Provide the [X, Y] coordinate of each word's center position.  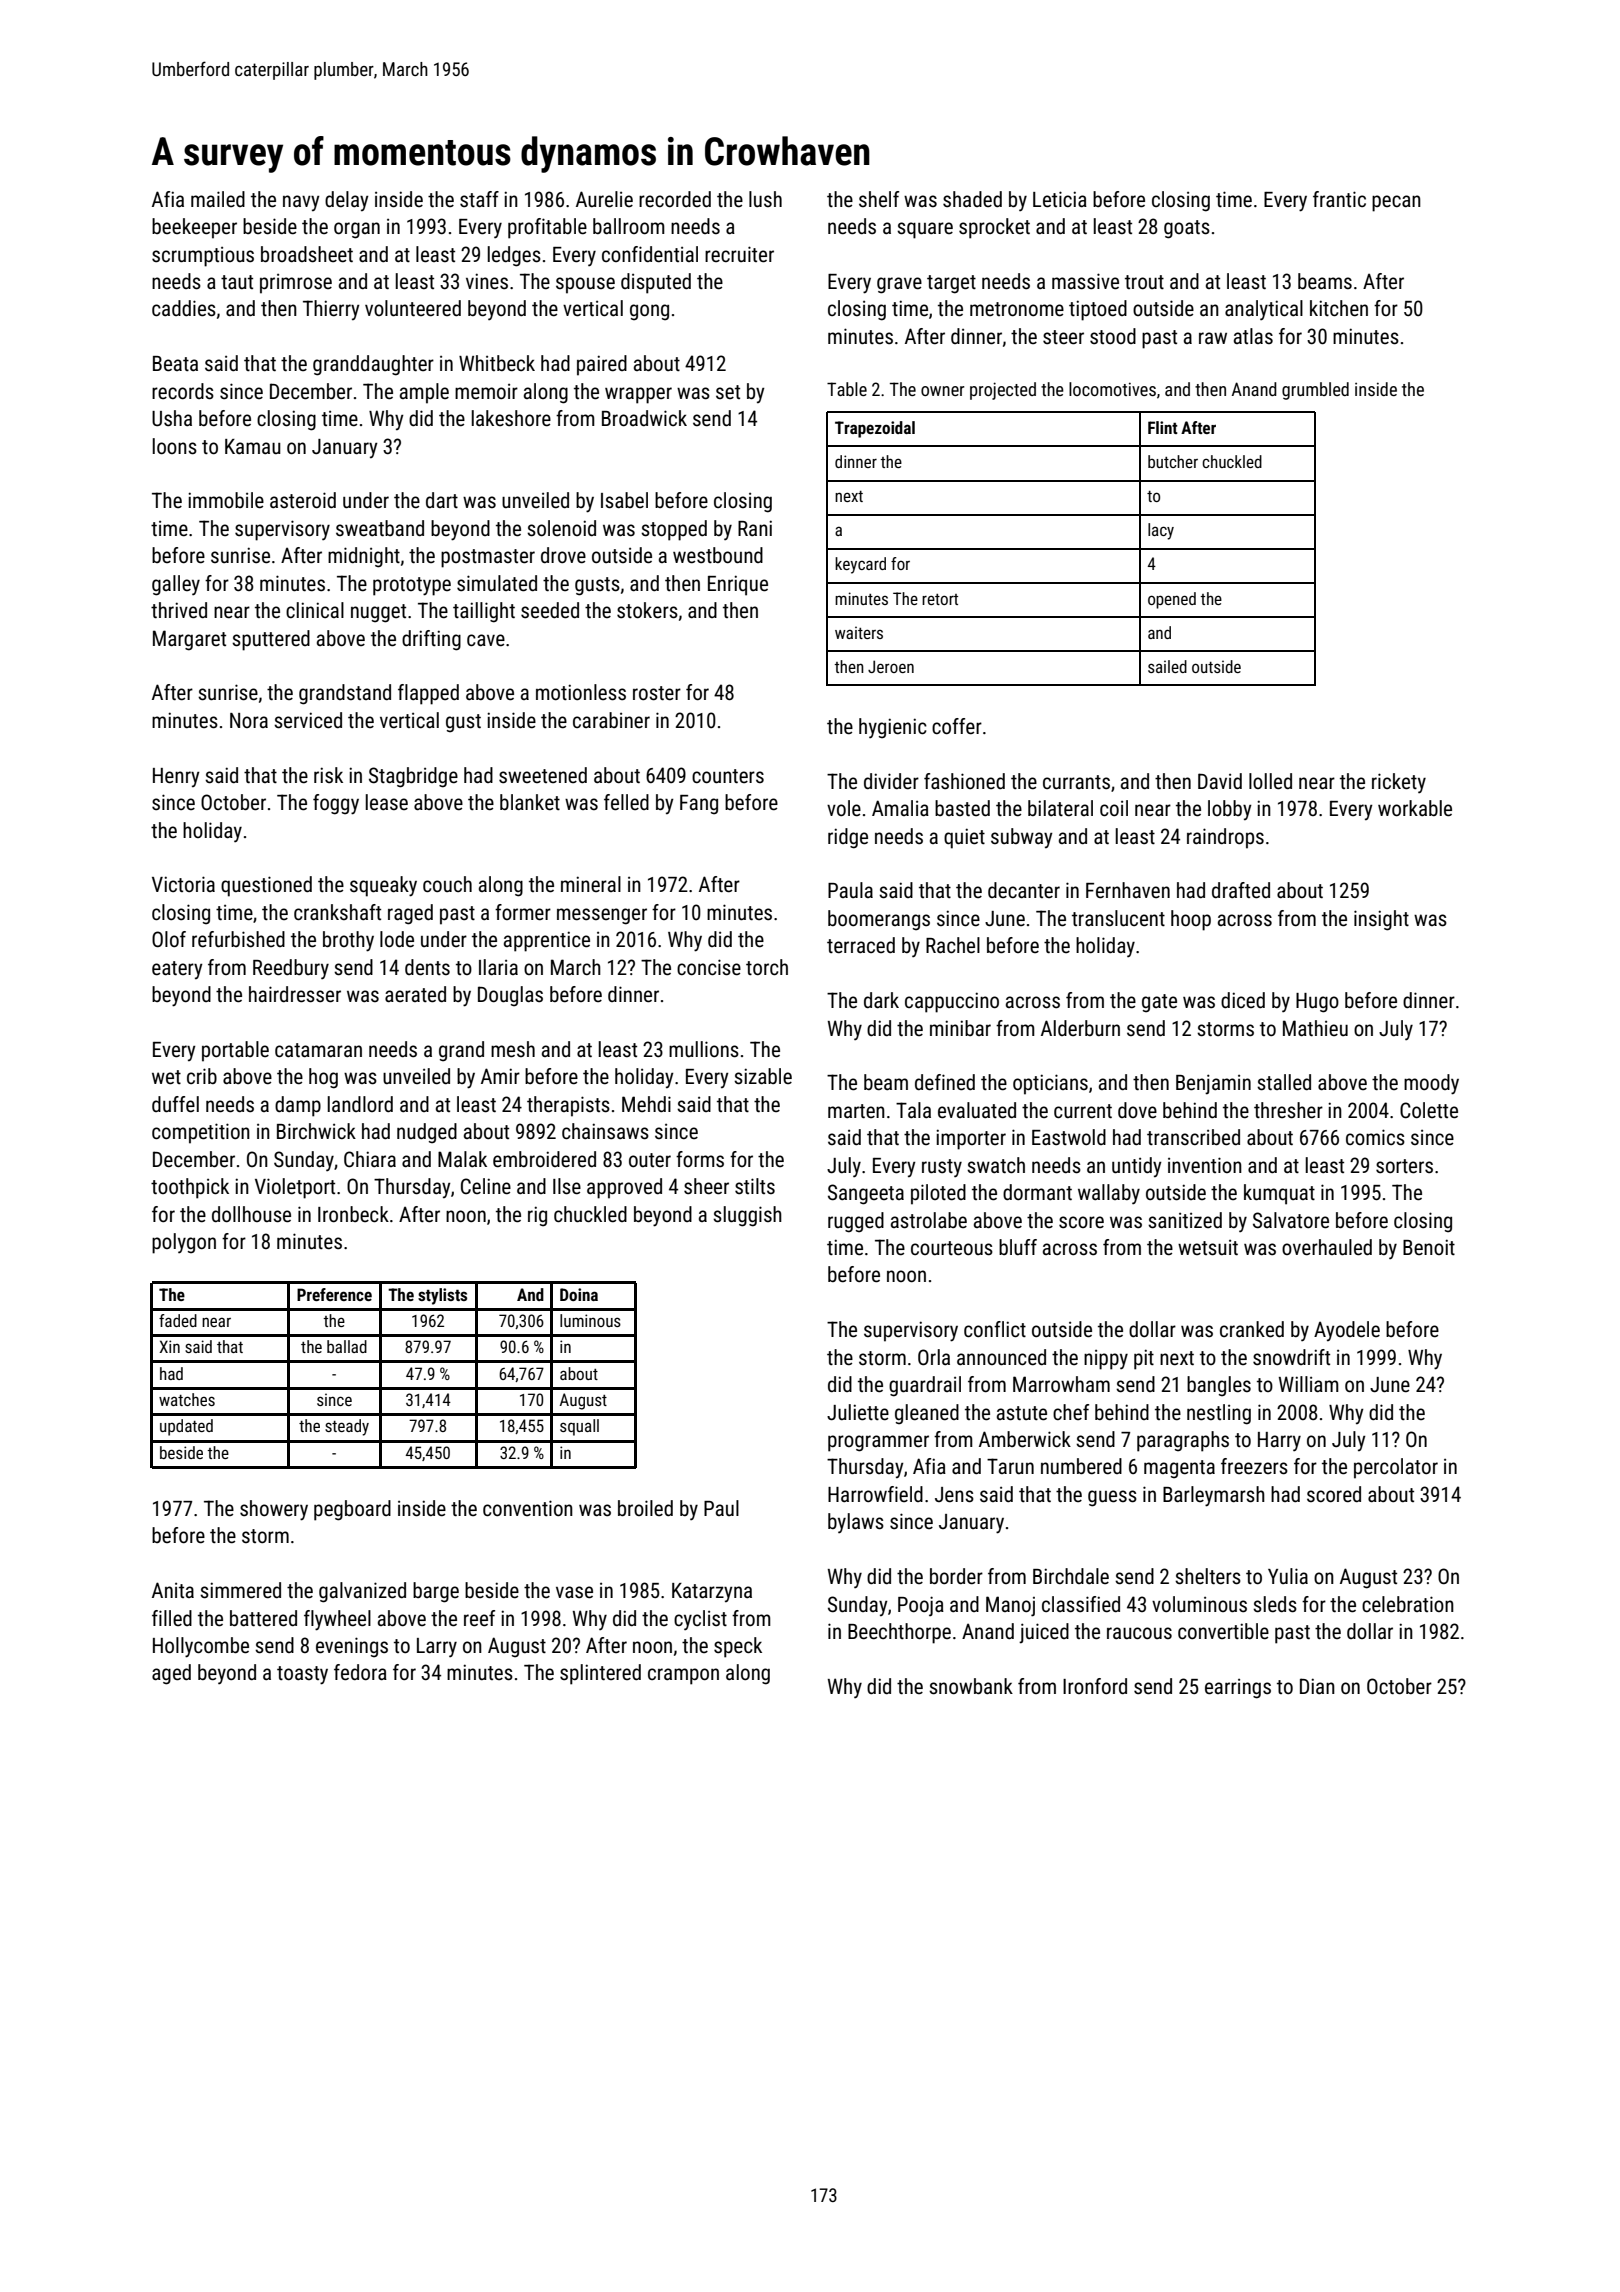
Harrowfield [875, 1494]
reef [479, 1618]
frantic [1339, 199]
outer [650, 1160]
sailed [1167, 666]
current [1083, 1111]
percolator [1396, 1468]
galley [176, 585]
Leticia [1060, 199]
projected [1003, 391]
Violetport [295, 1188]
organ [357, 230]
